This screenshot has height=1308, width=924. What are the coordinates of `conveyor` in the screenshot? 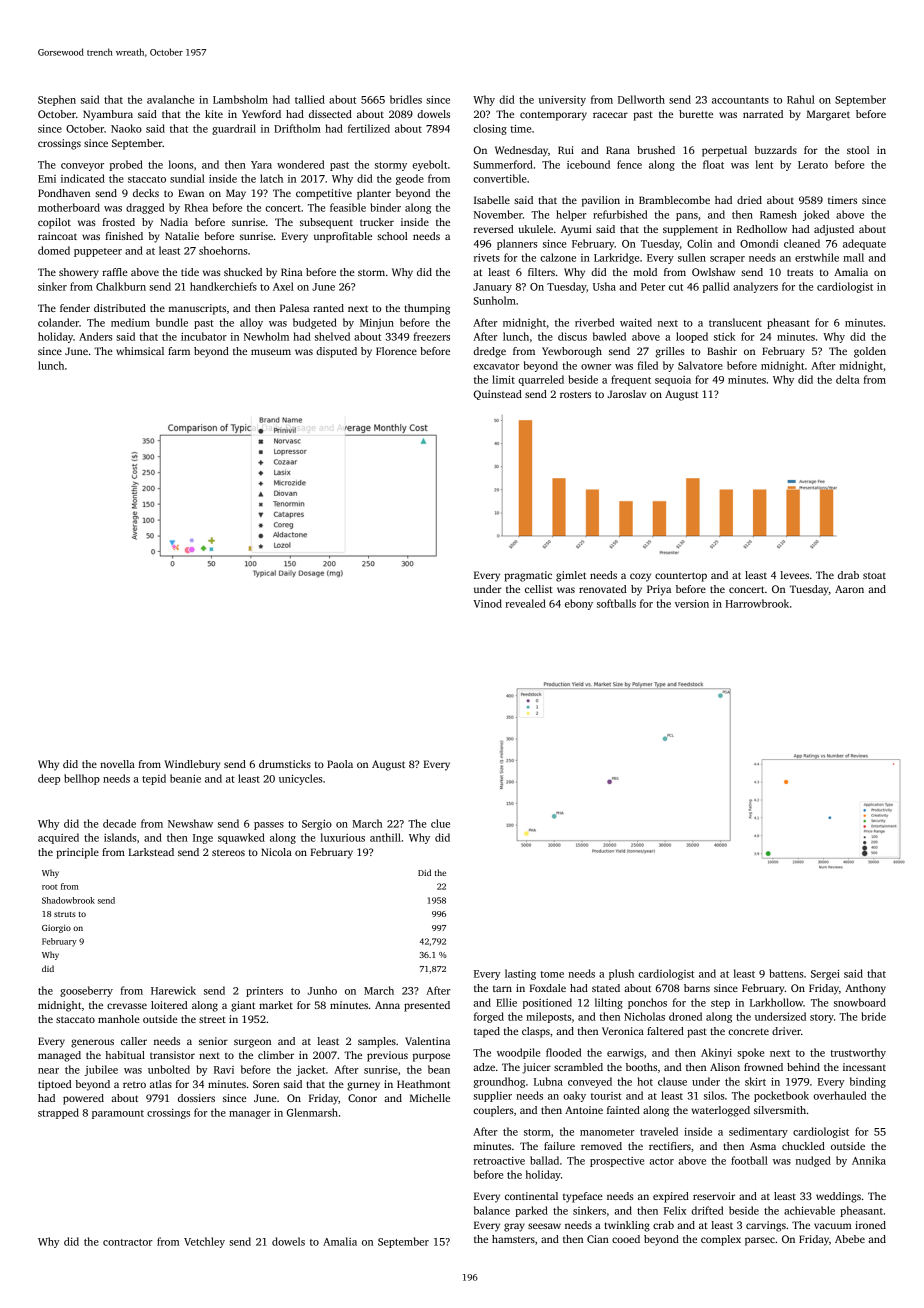 It's located at (82, 167).
